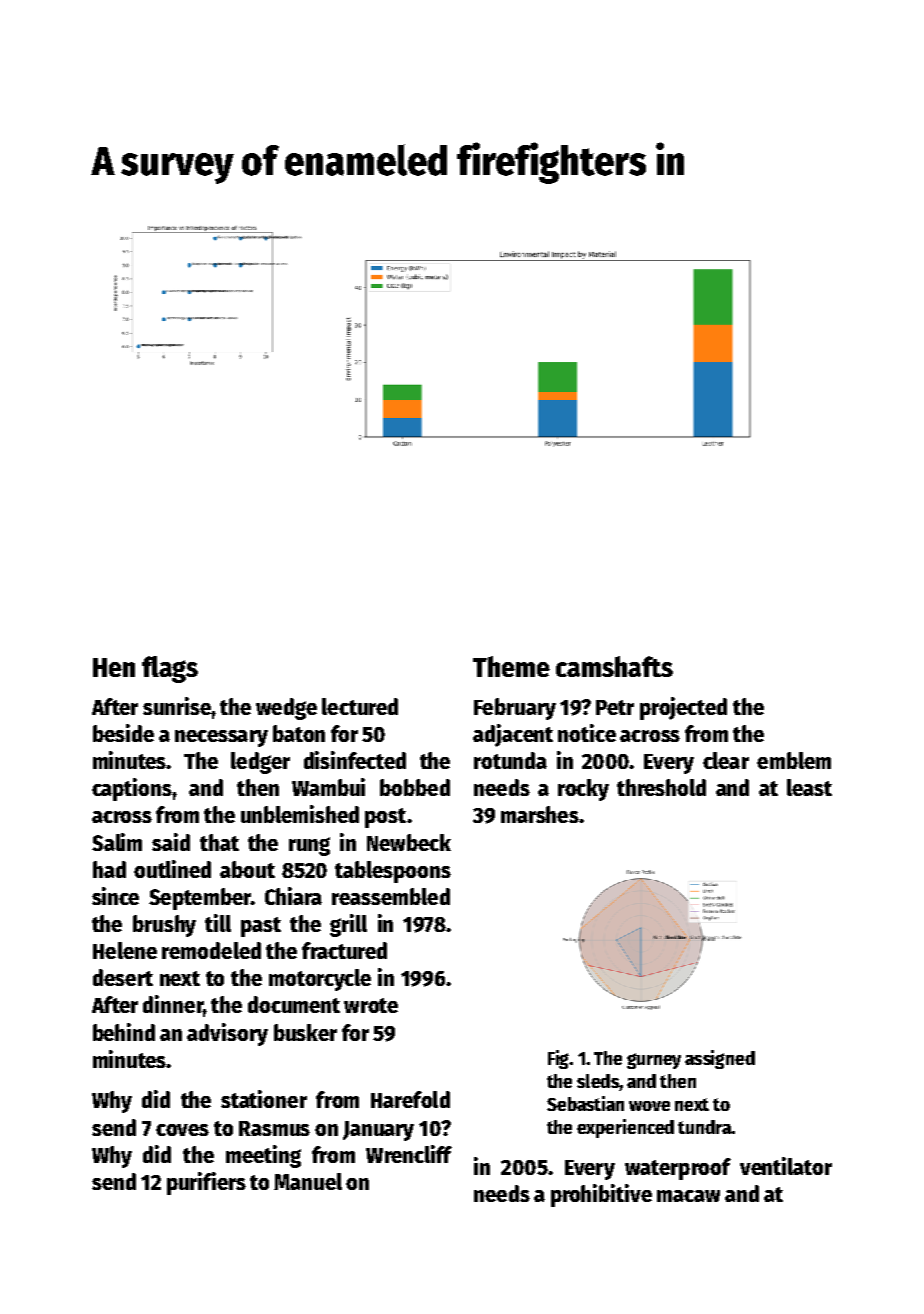 The height and width of the screenshot is (1314, 924). I want to click on coves, so click(182, 1130).
